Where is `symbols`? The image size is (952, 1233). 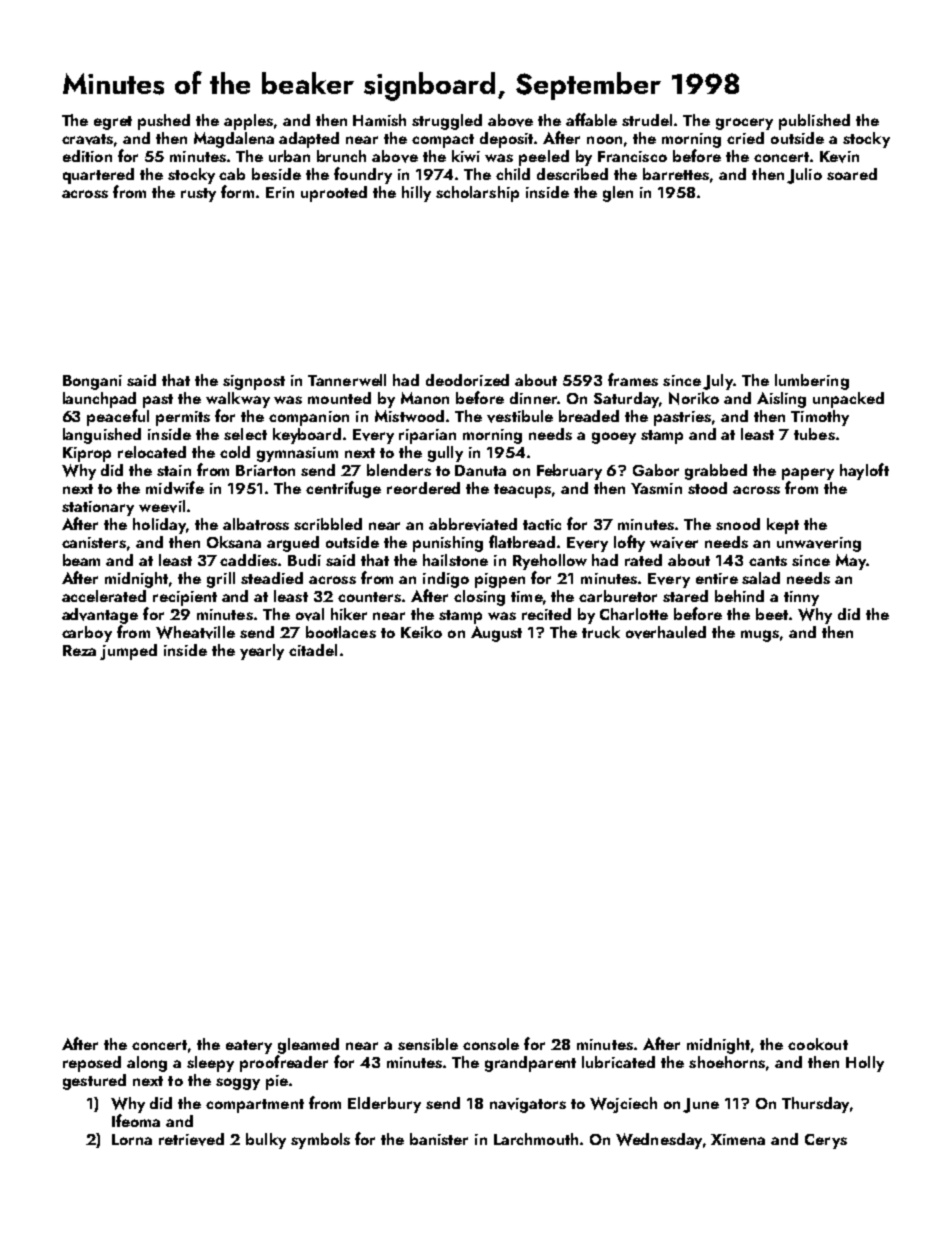
symbols is located at coordinates (320, 1141).
